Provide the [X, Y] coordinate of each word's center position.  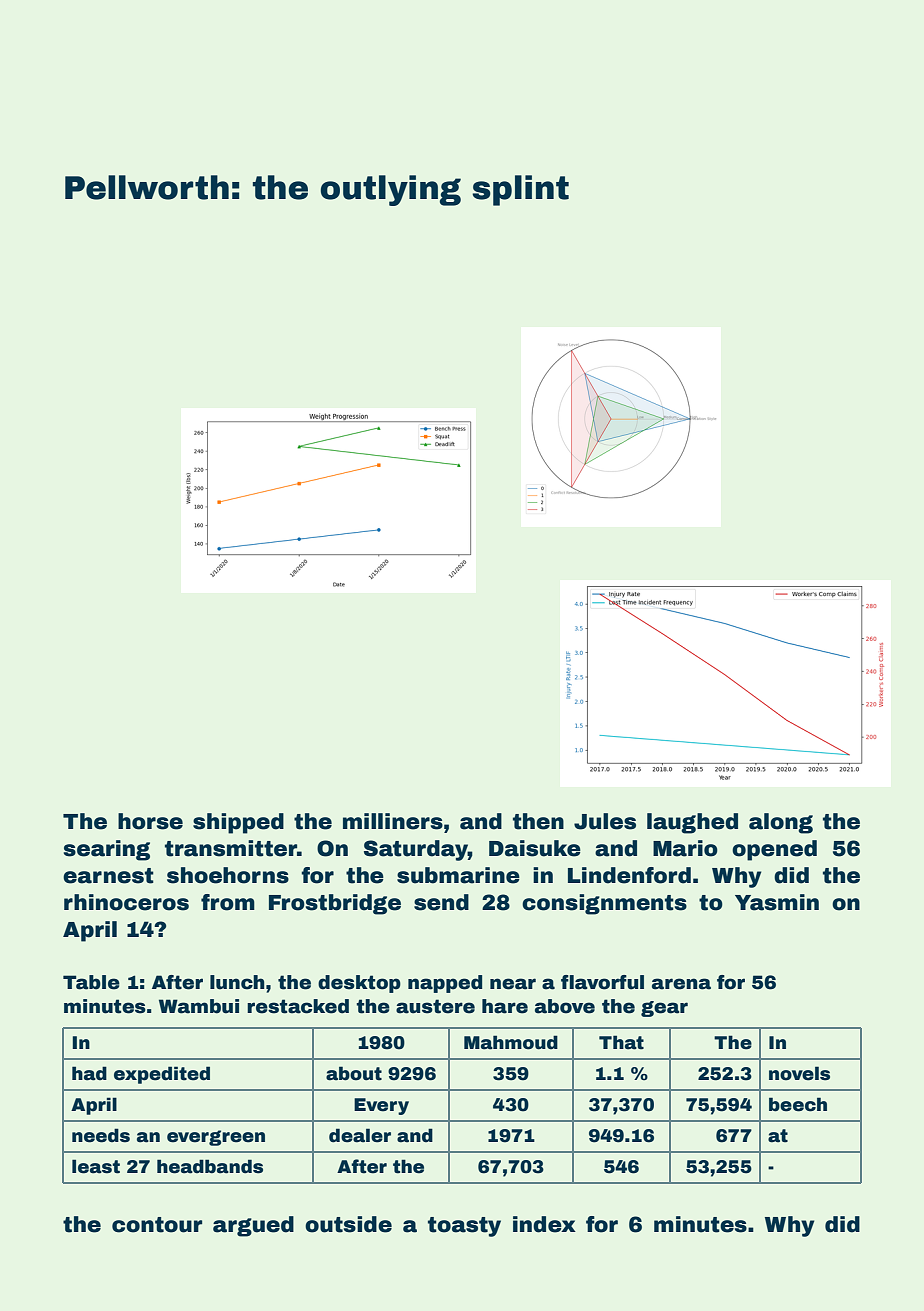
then [538, 821]
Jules [605, 821]
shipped [238, 823]
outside [348, 1224]
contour [157, 1225]
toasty [464, 1227]
